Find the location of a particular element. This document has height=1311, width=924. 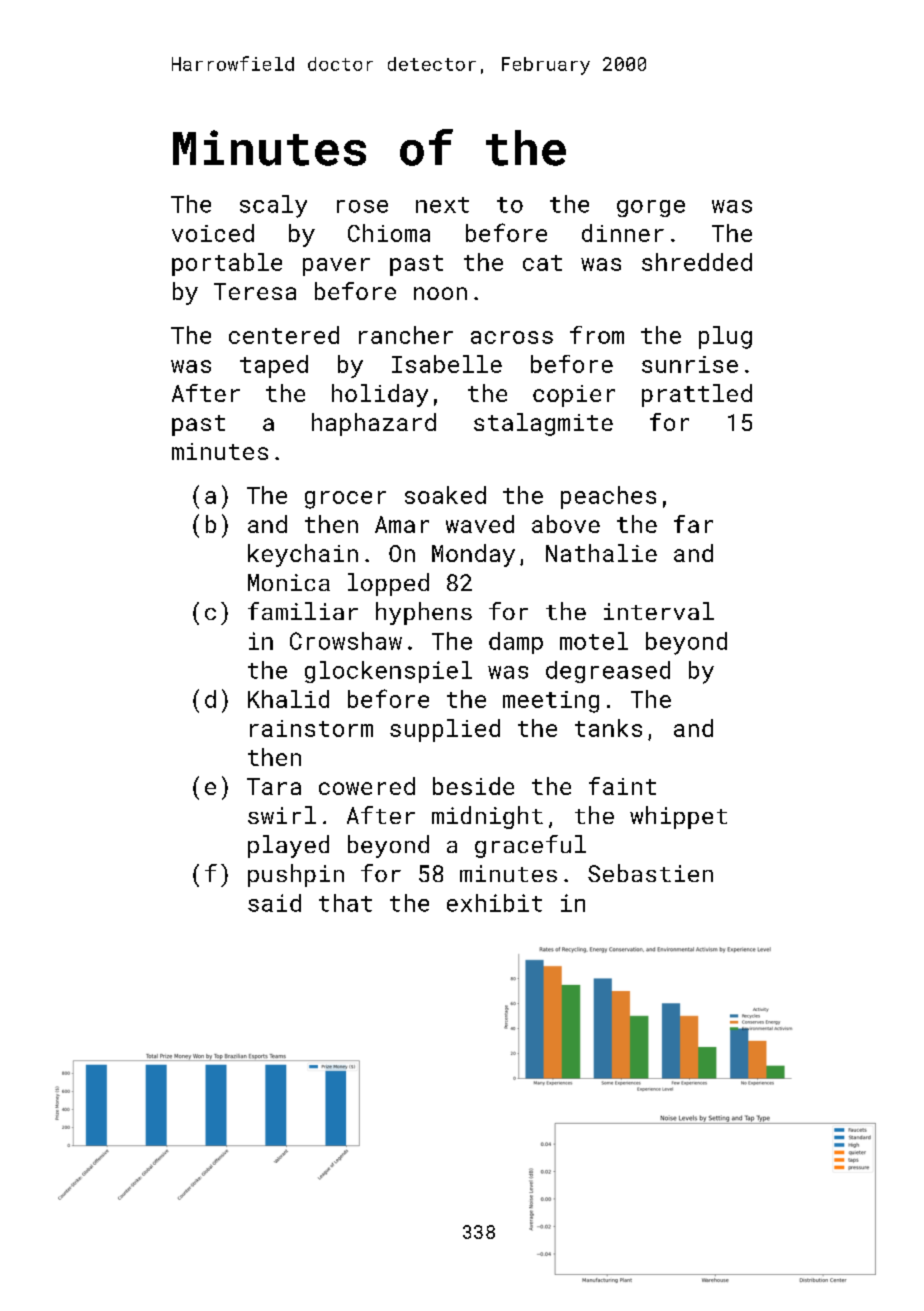

noon is located at coordinates (440, 293).
